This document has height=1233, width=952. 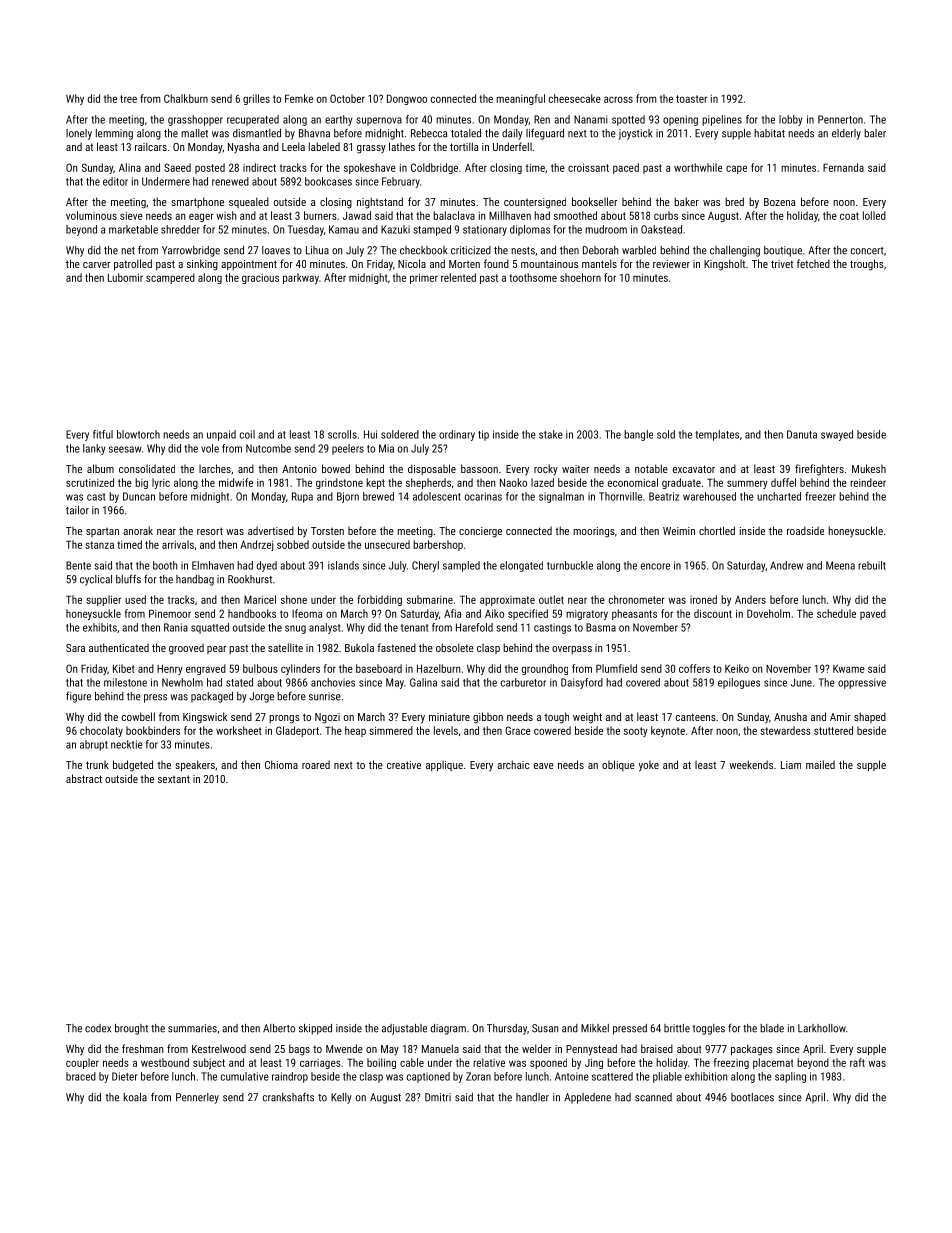 What do you see at coordinates (736, 169) in the document?
I see `cape` at bounding box center [736, 169].
